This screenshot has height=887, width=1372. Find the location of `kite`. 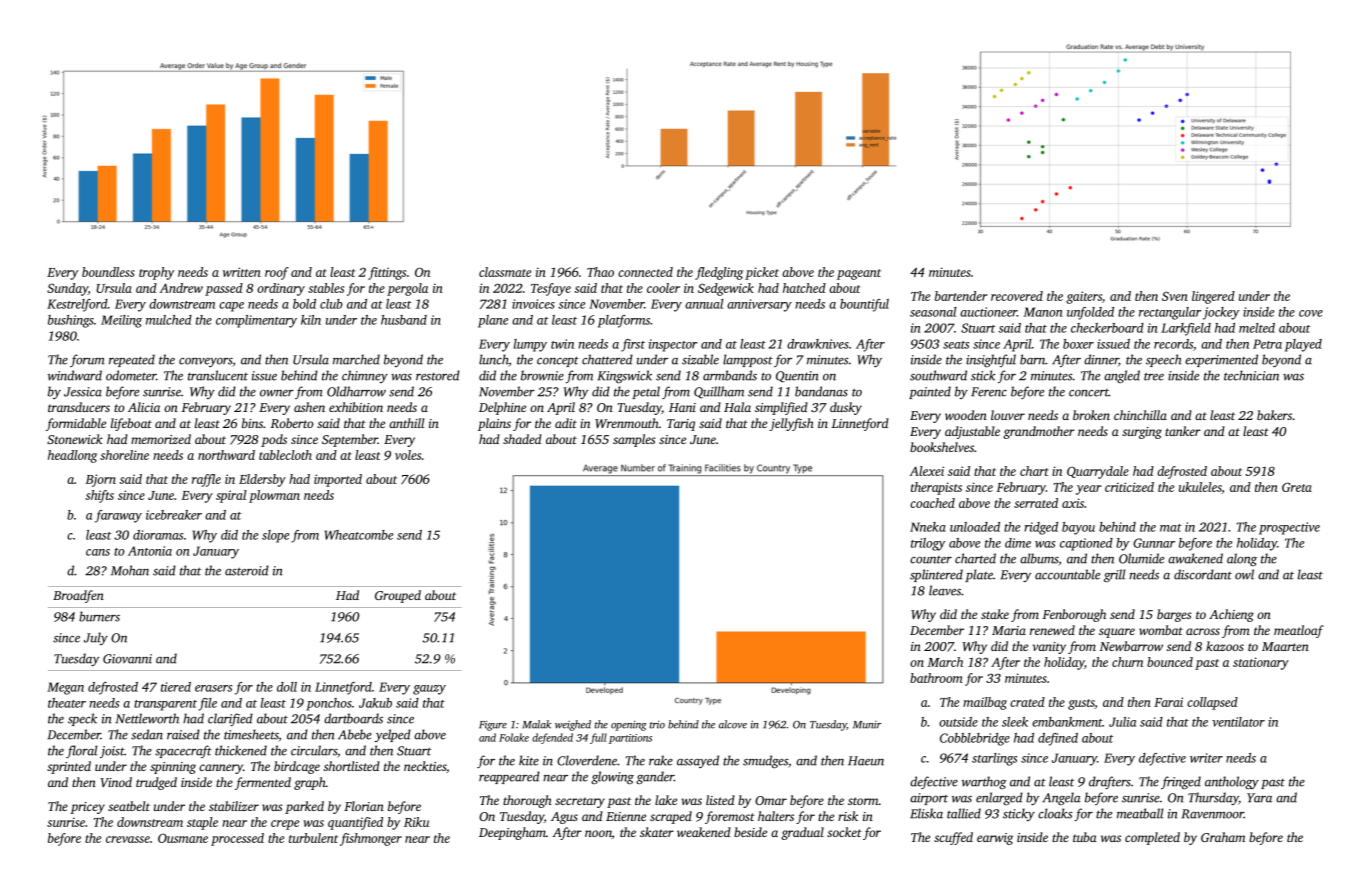

kite is located at coordinates (529, 760).
